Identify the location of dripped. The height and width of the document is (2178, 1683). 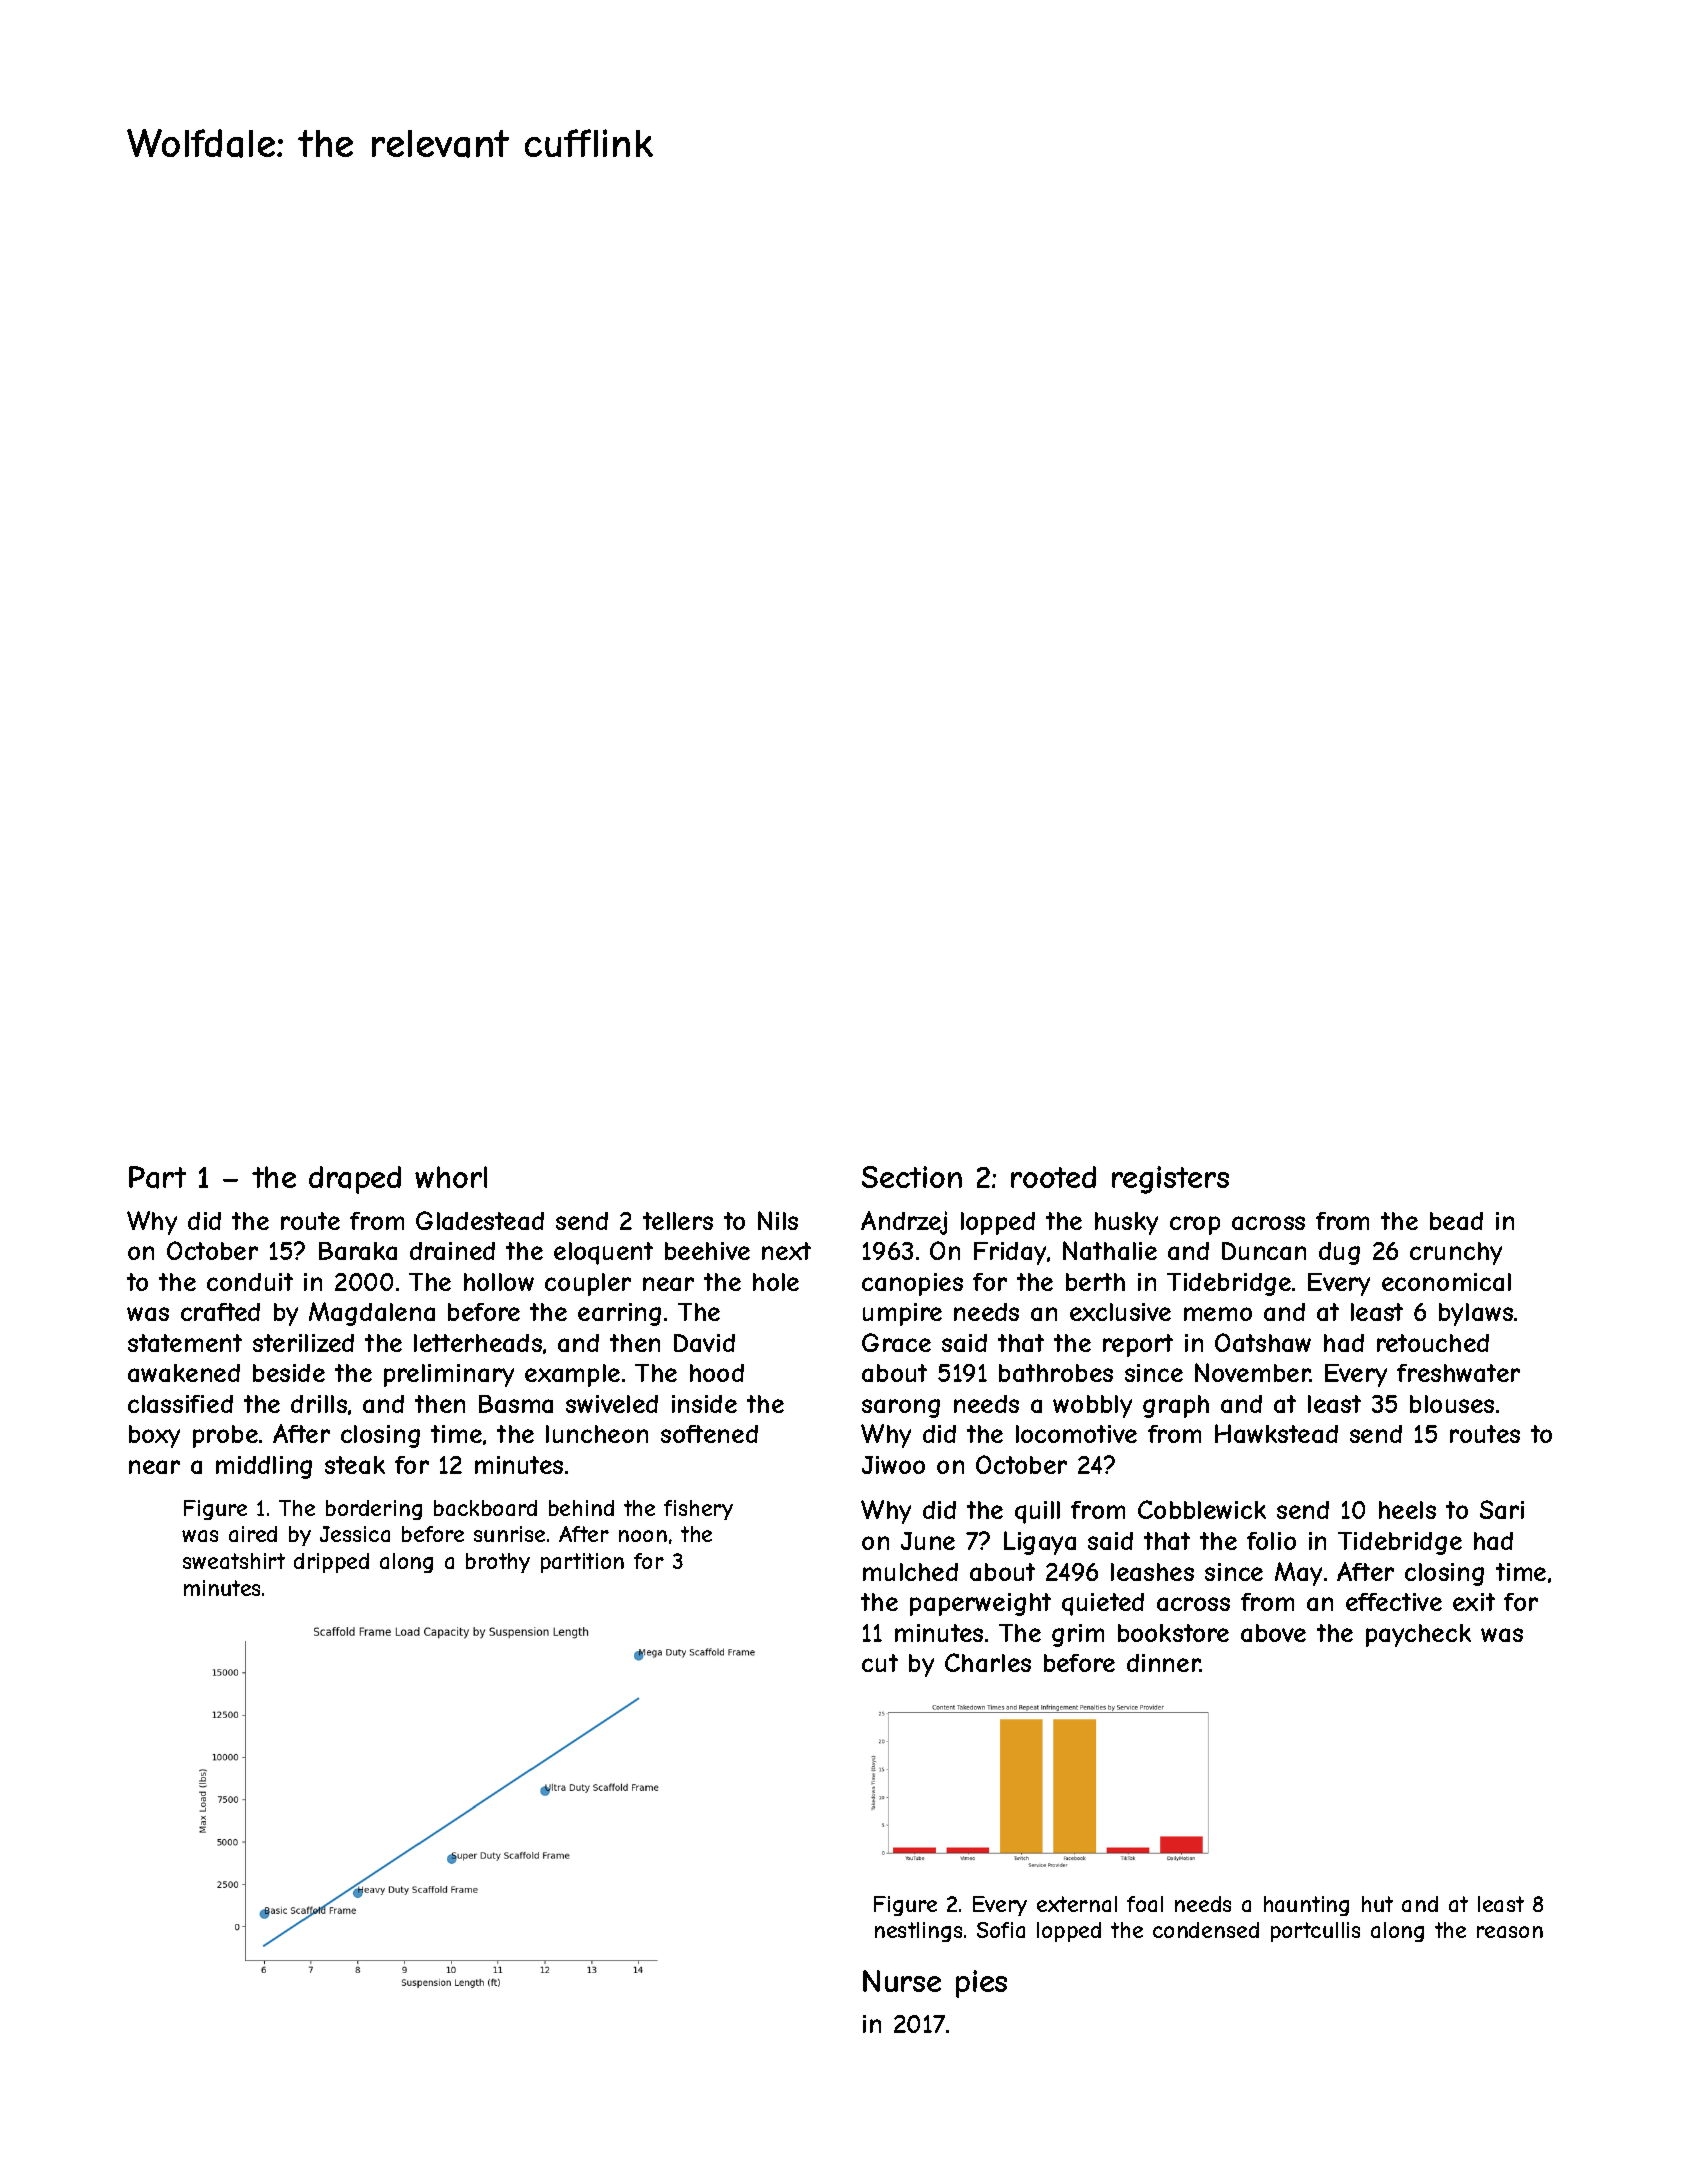
(331, 1563).
